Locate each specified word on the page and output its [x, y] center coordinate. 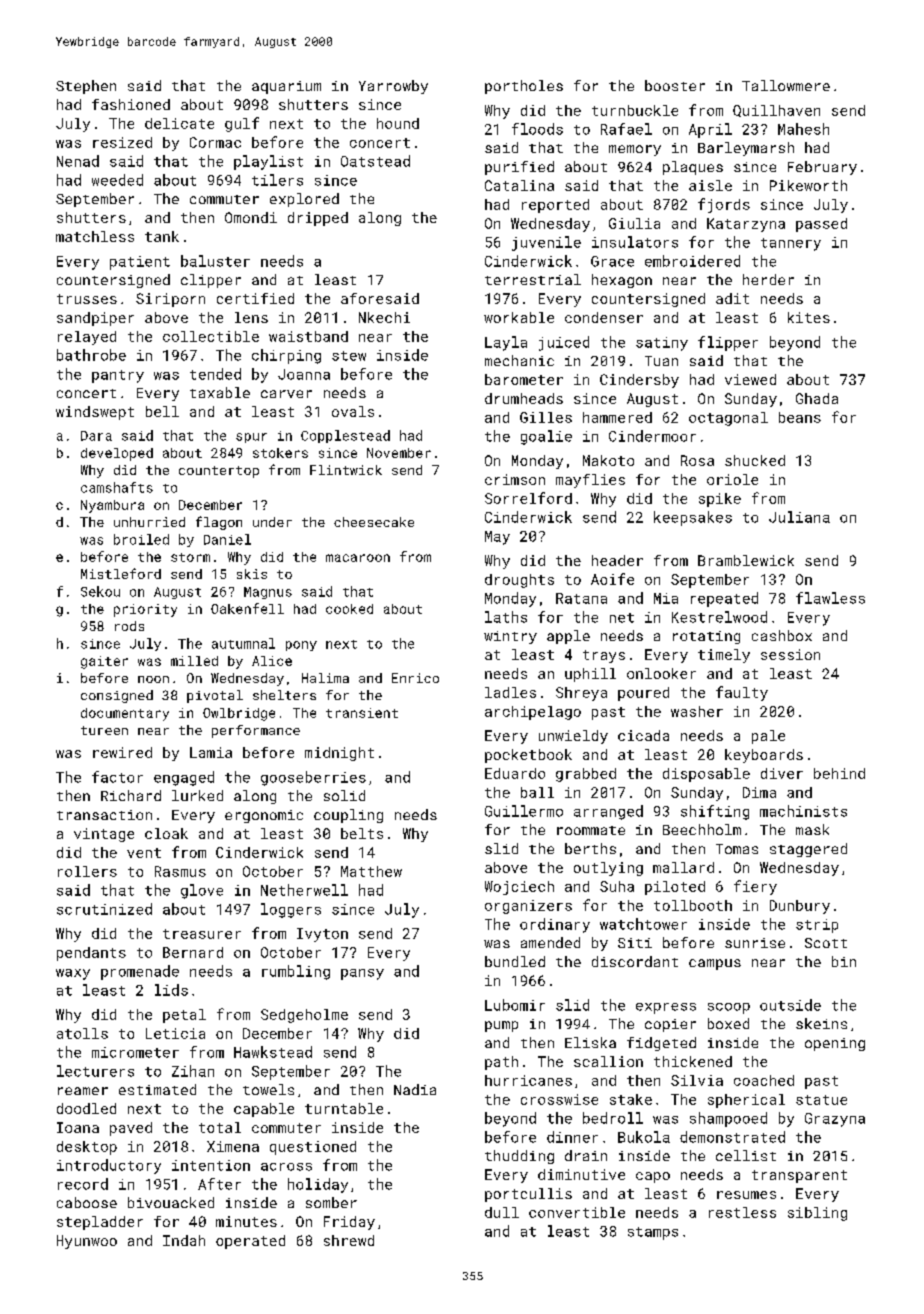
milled [194, 661]
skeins [821, 1023]
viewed [750, 379]
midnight [339, 754]
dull [502, 1212]
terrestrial [533, 279]
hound [398, 123]
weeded [117, 180]
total [220, 1127]
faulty [742, 693]
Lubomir [515, 1005]
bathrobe [91, 355]
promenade [140, 972]
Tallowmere [786, 85]
